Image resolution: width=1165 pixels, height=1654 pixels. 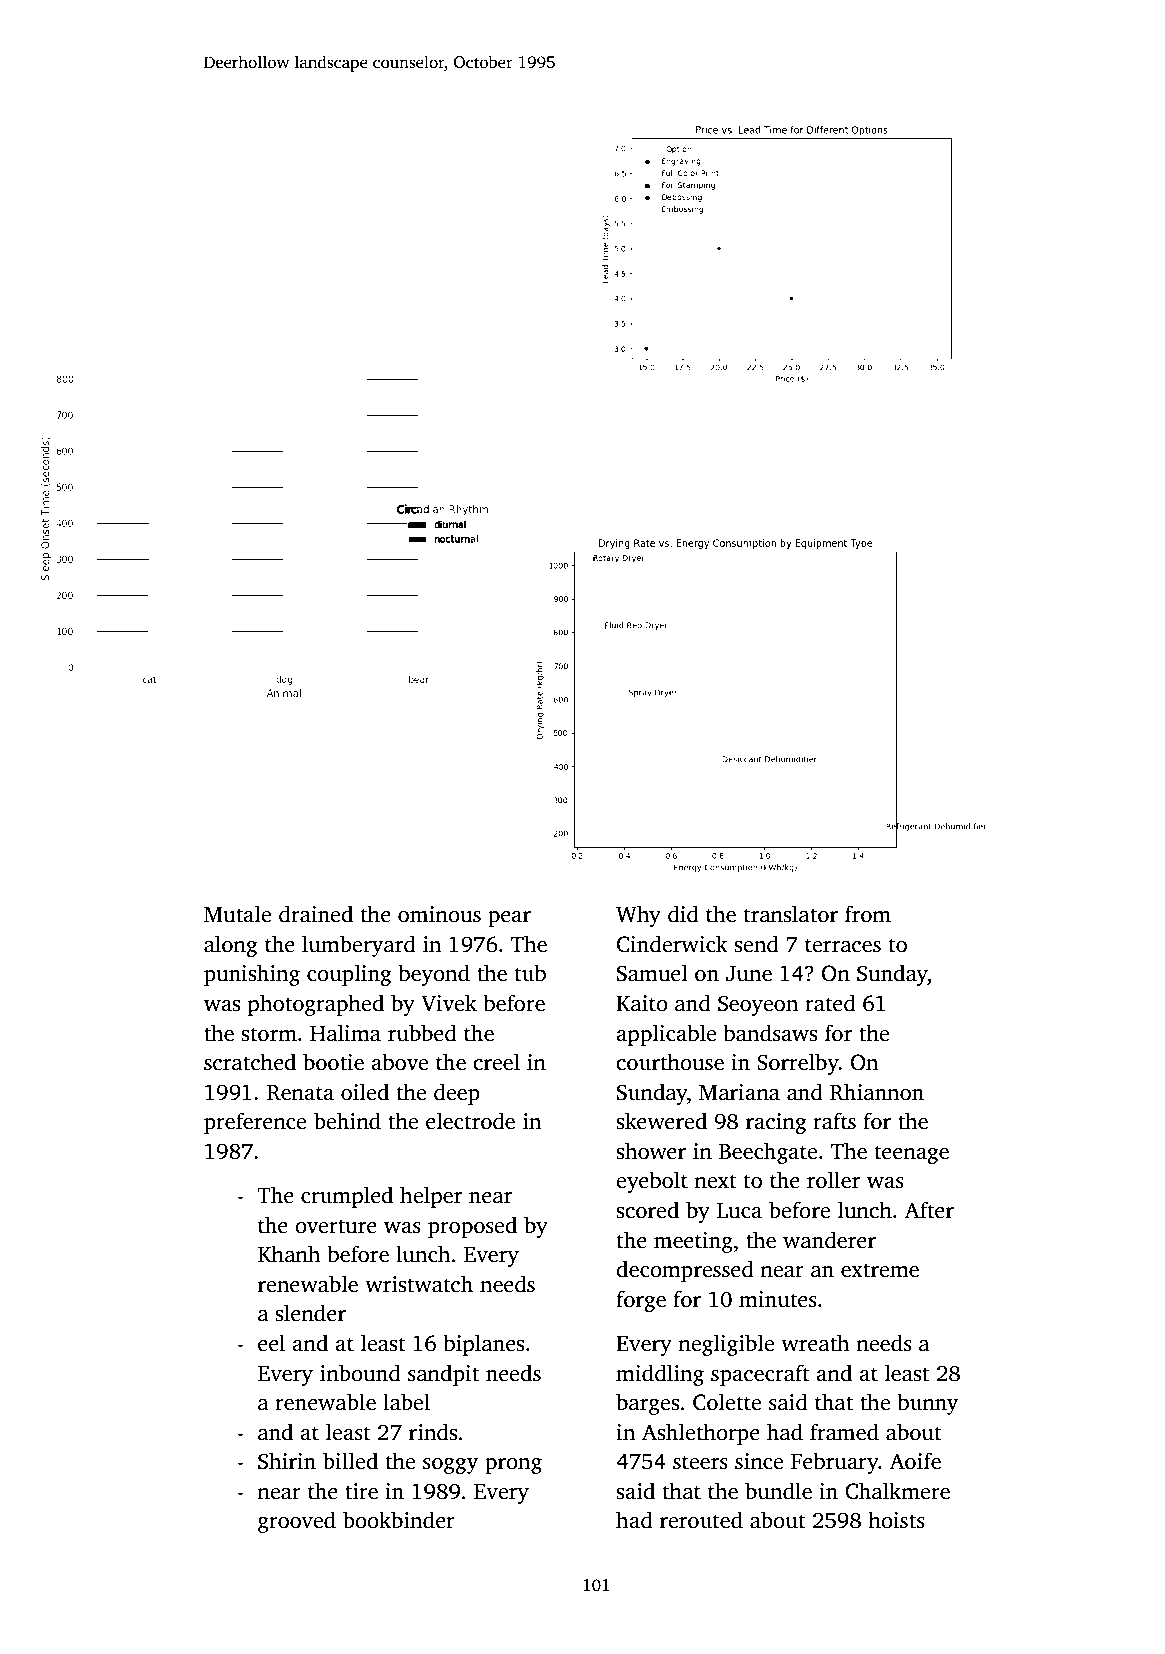 What do you see at coordinates (287, 1461) in the image?
I see `Shirin` at bounding box center [287, 1461].
